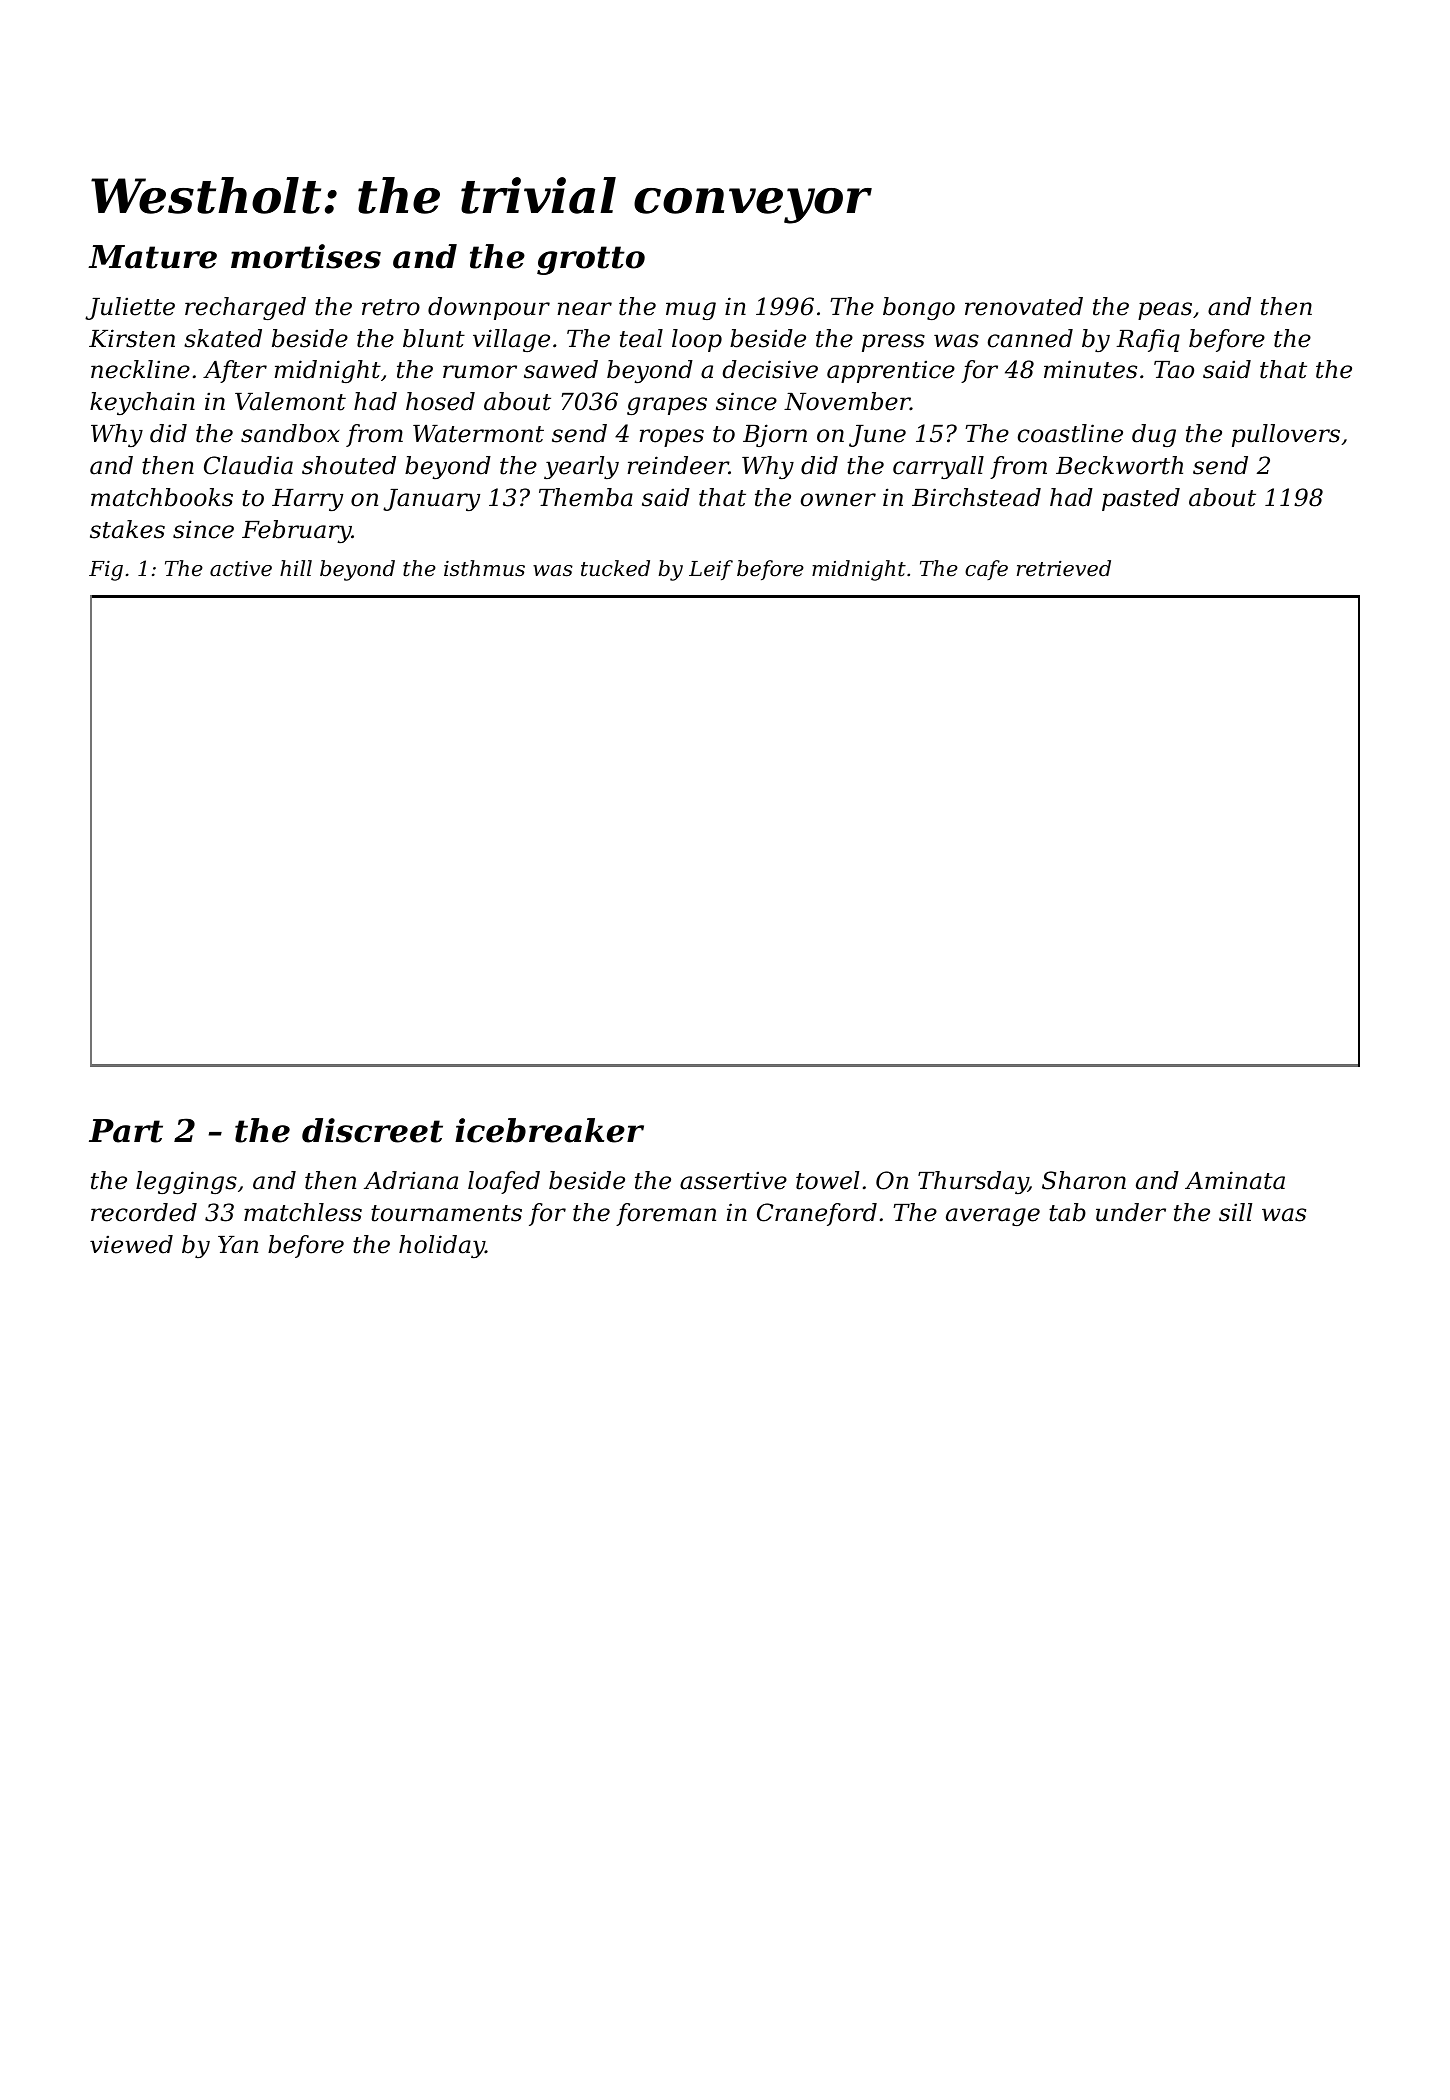 The width and height of the image is (1450, 2100). Describe the element at coordinates (591, 260) in the image. I see `grotto` at that location.
